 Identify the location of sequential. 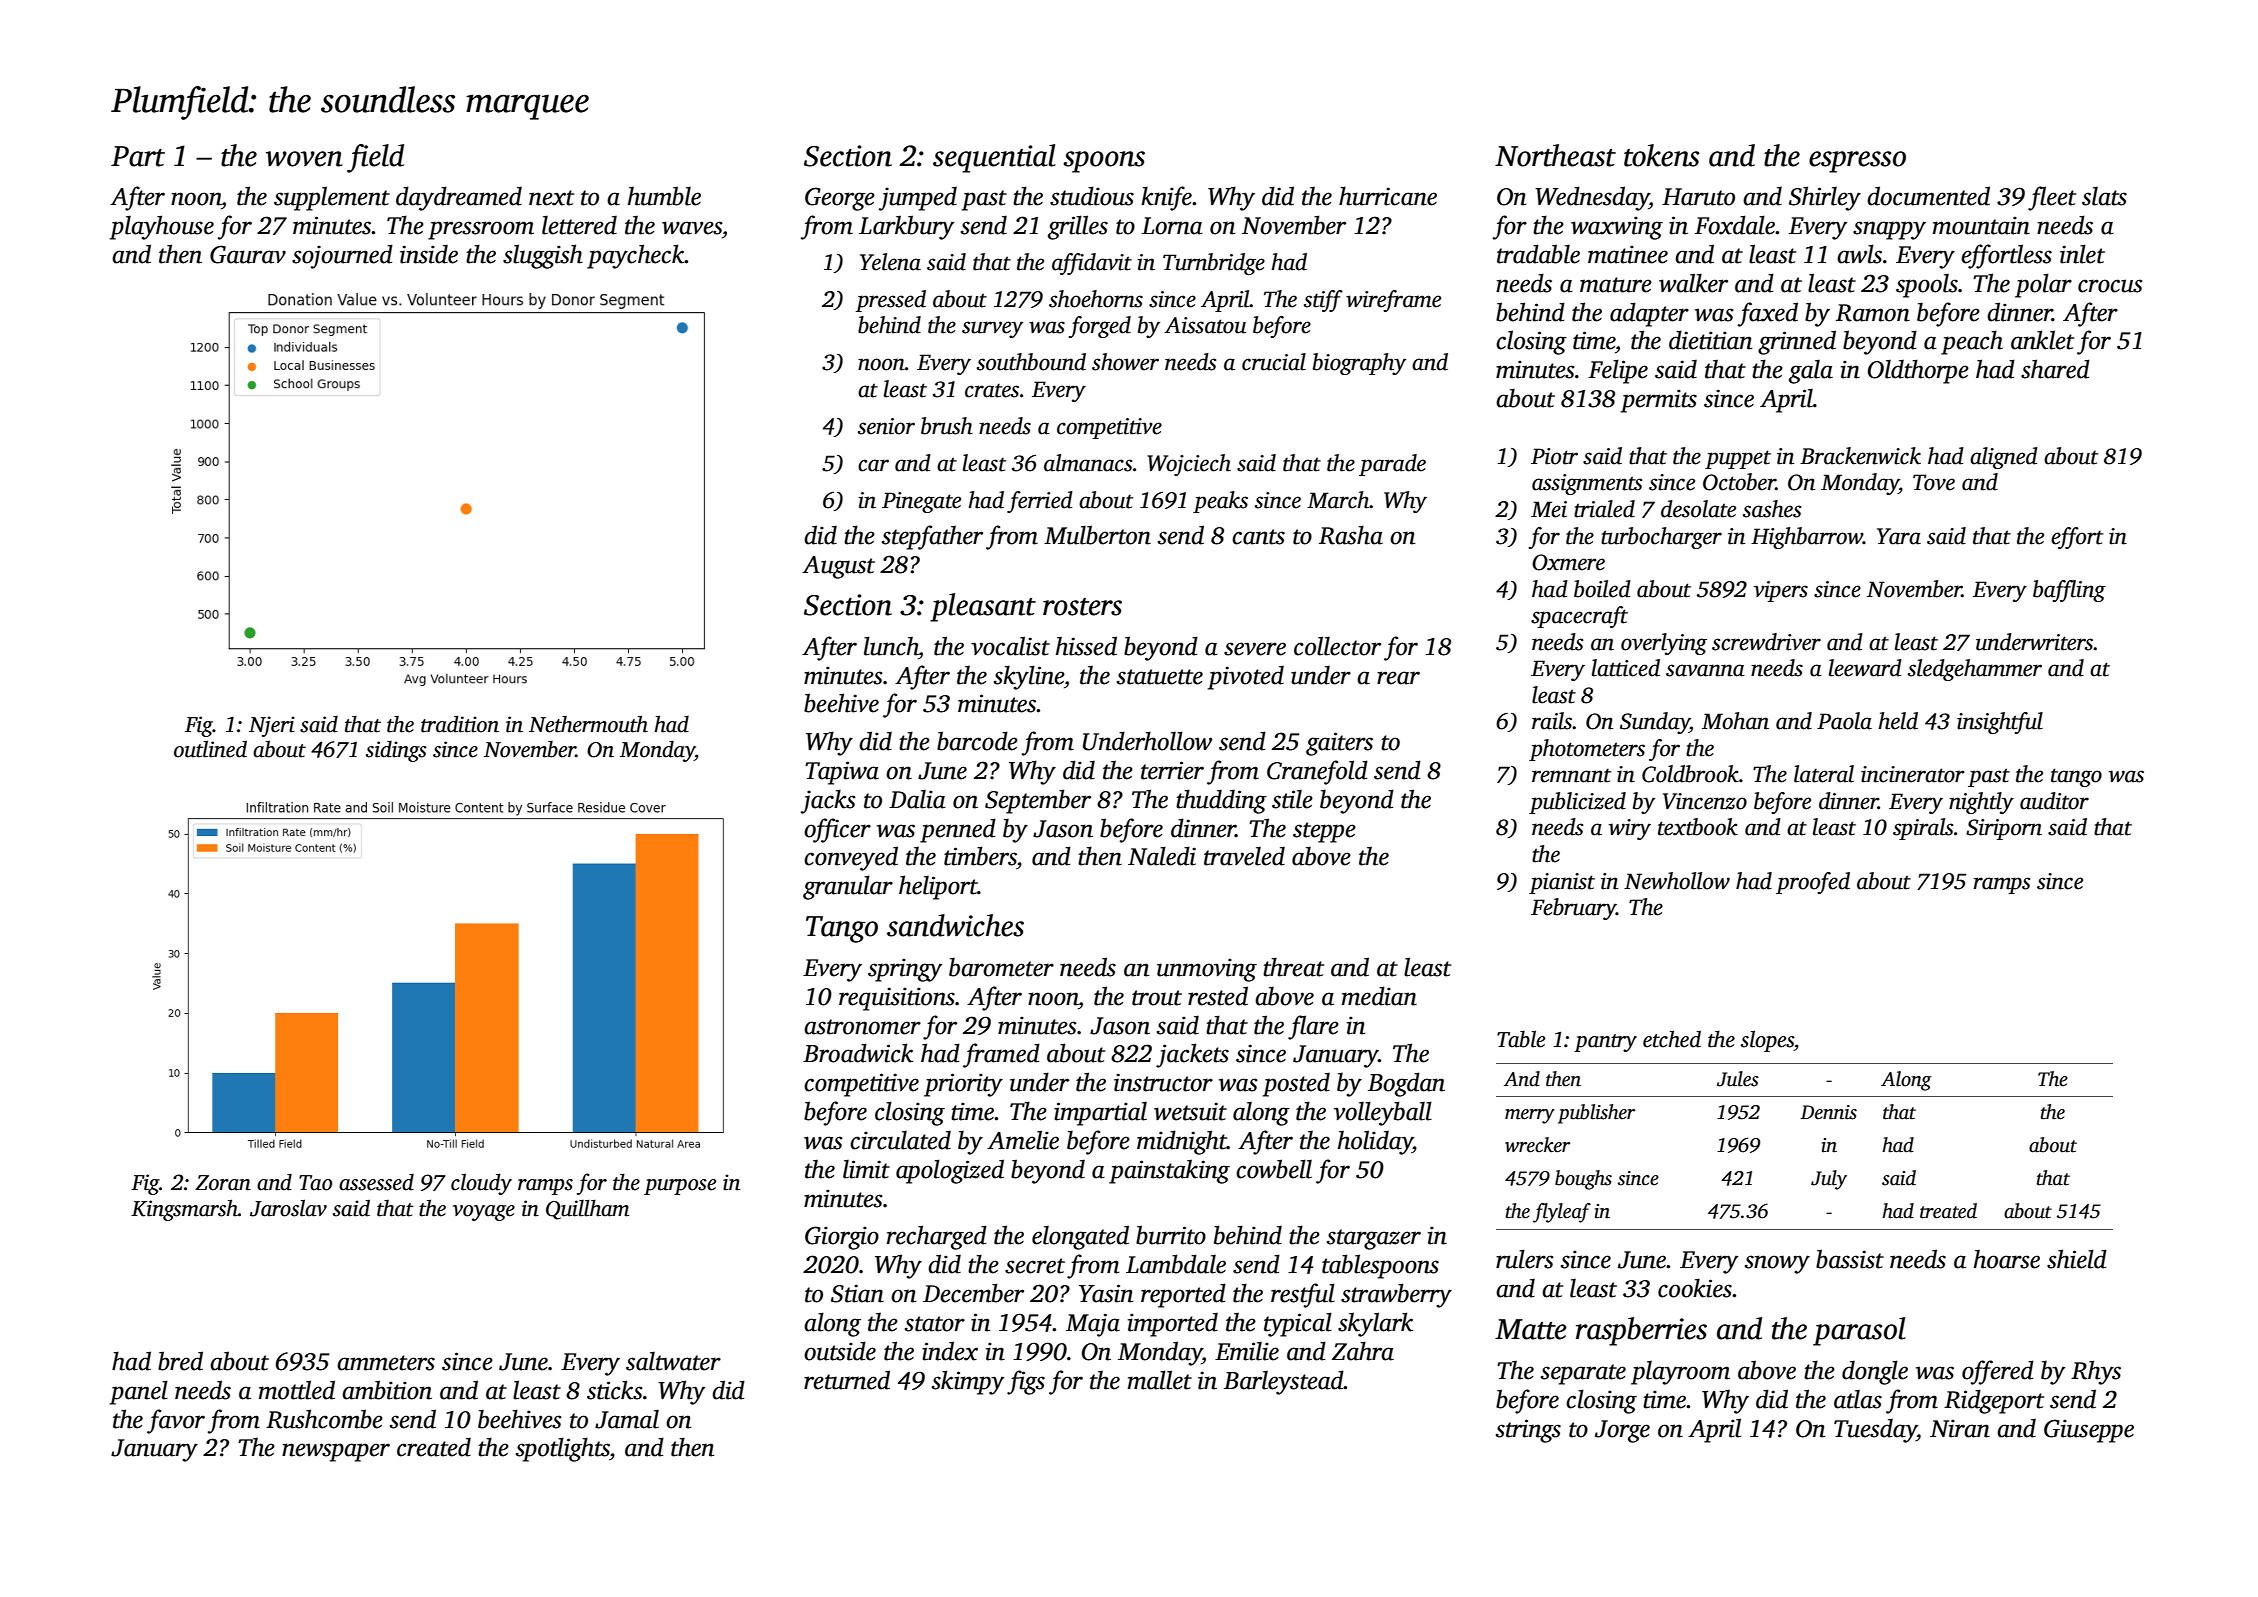
(994, 158).
